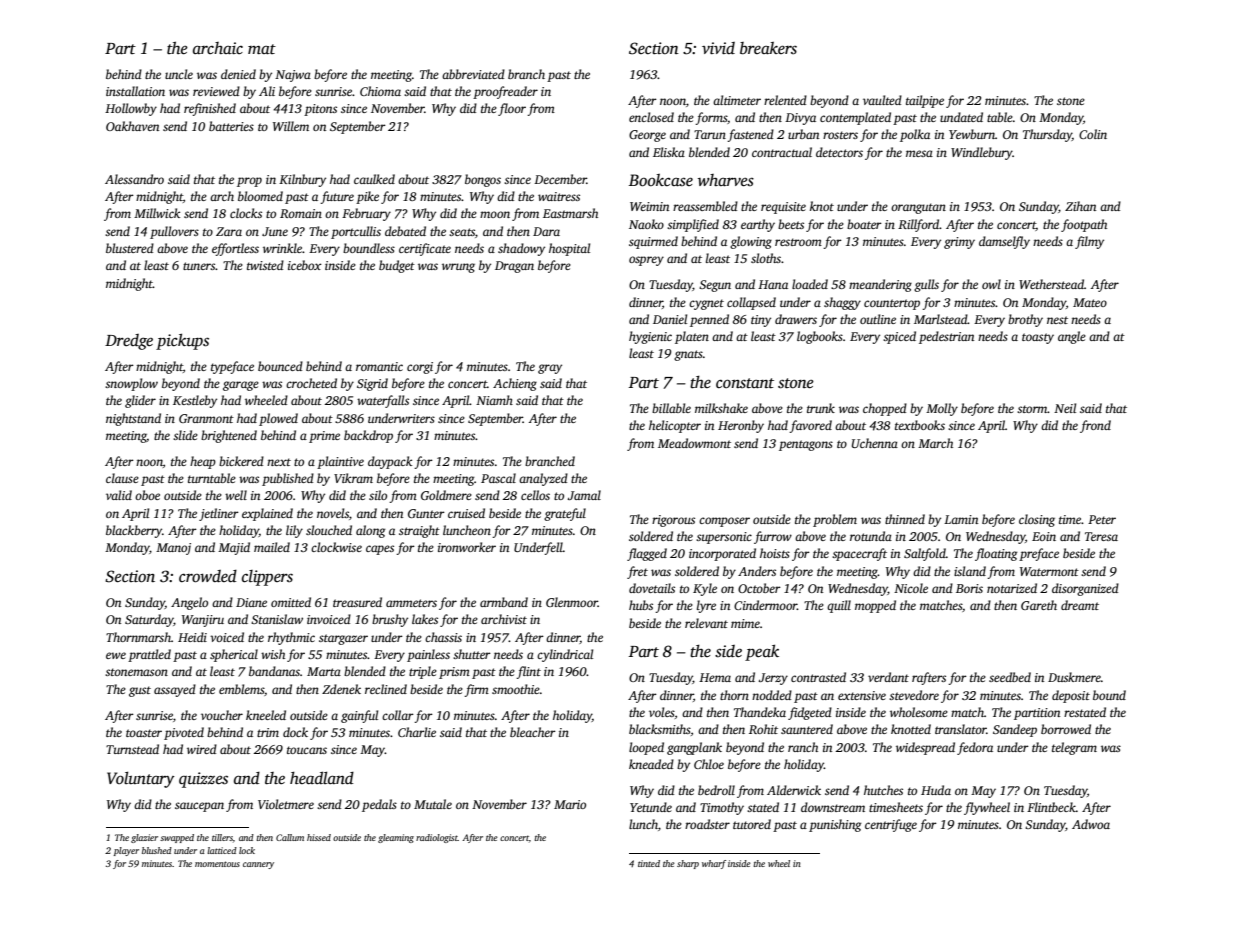 The width and height of the page is (1233, 952). Describe the element at coordinates (839, 152) in the page. I see `detectors` at that location.
